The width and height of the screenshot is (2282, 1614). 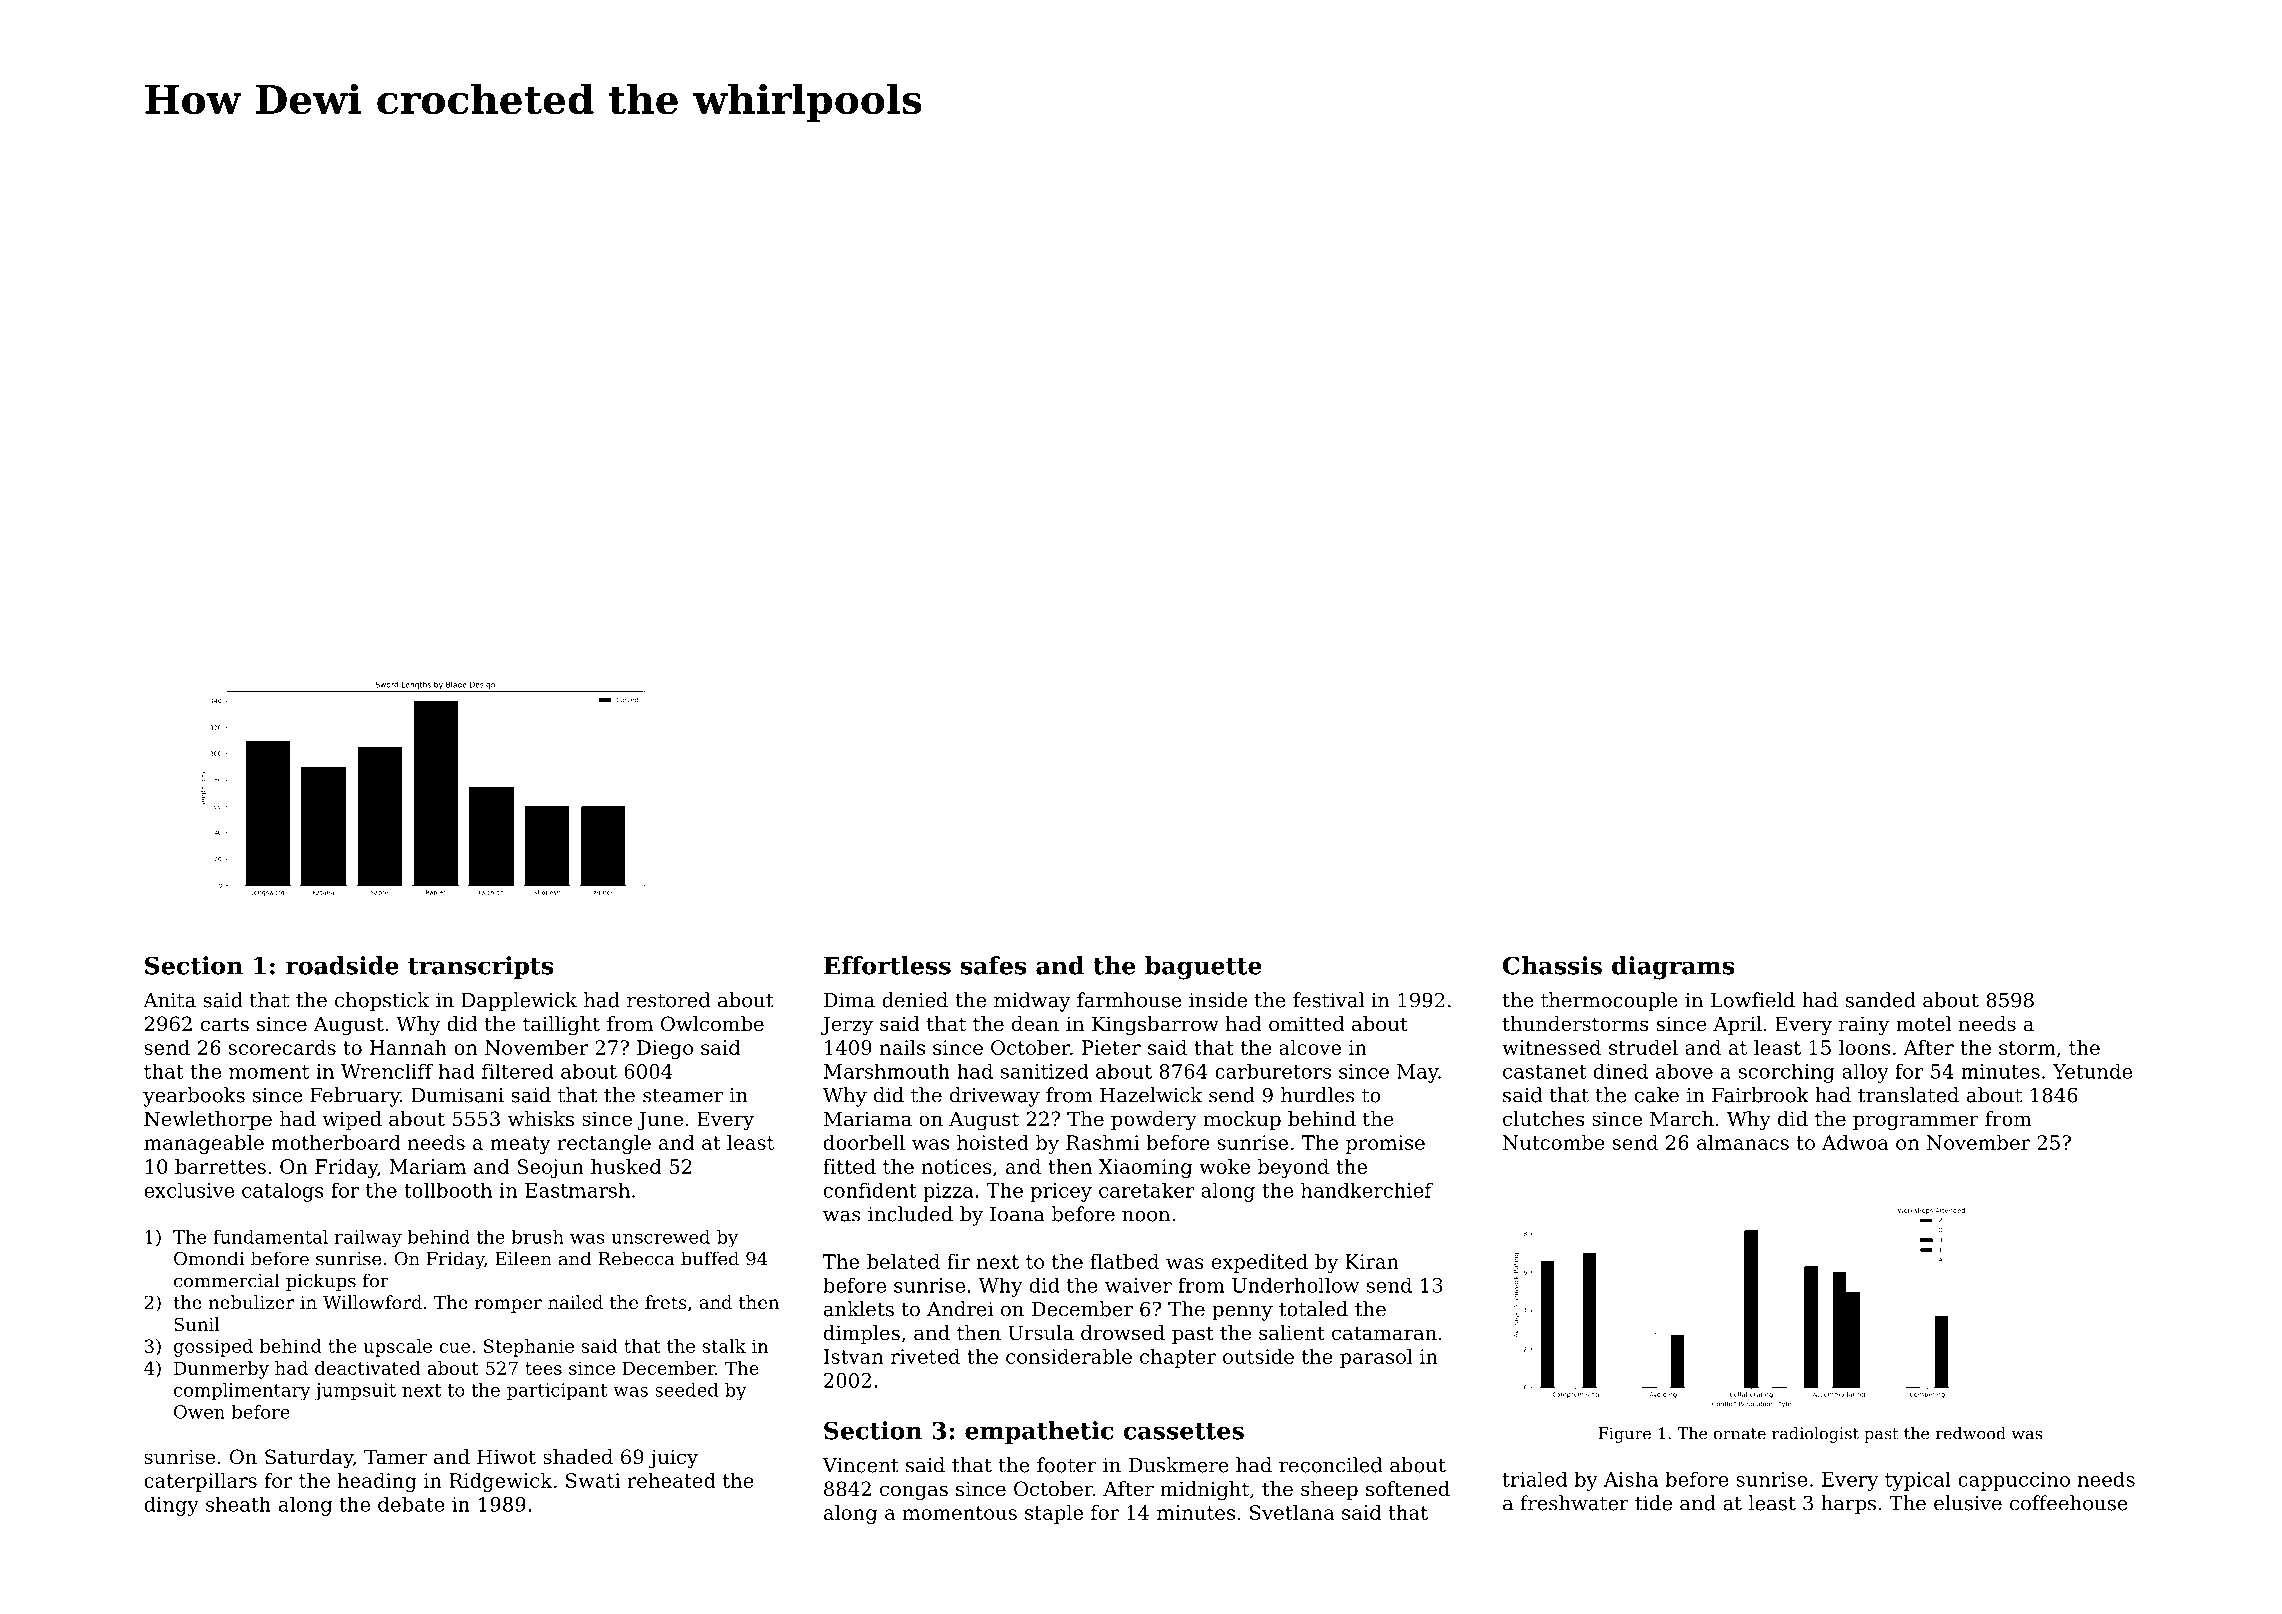 I want to click on Aisha, so click(x=1631, y=1479).
